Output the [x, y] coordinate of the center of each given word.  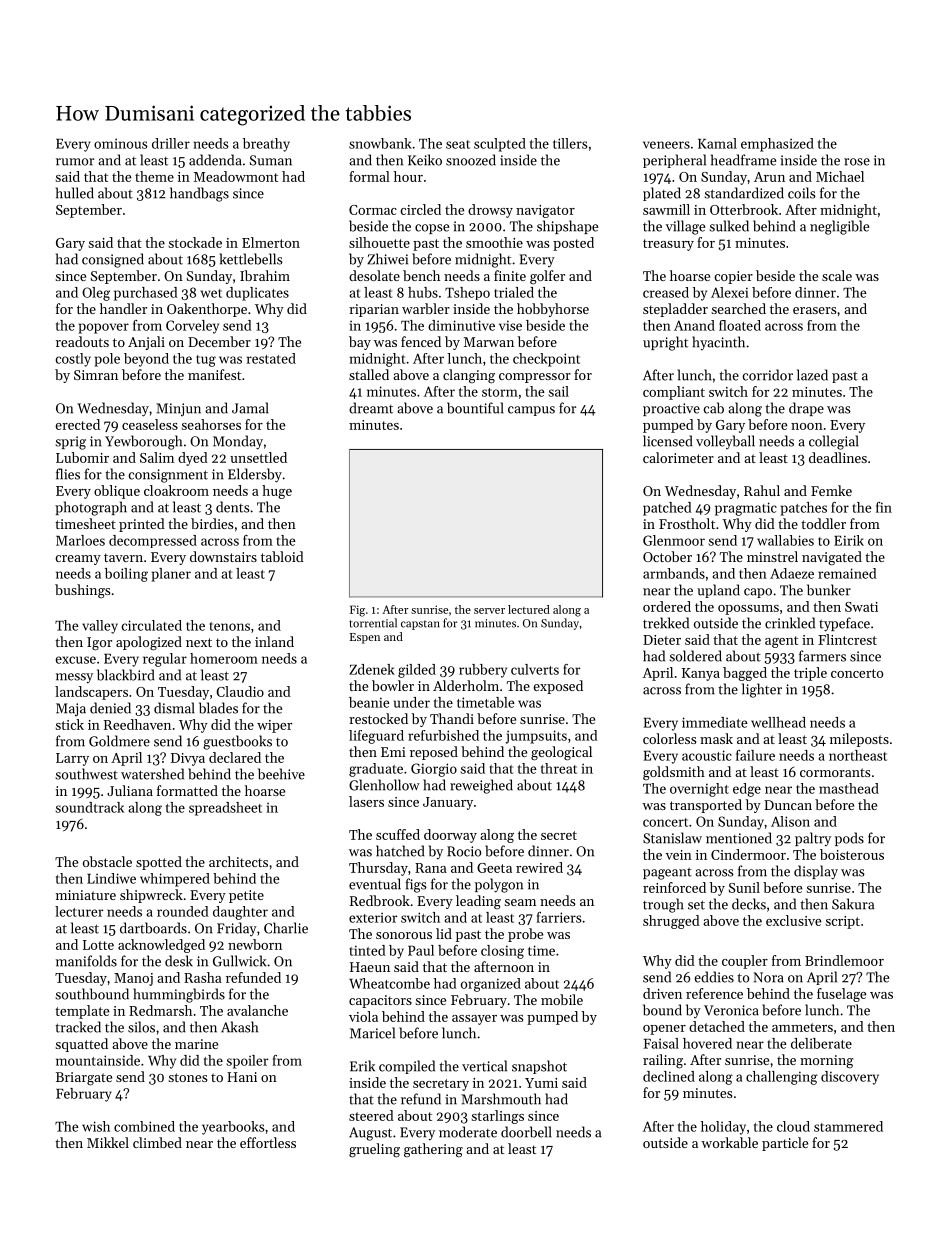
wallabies [785, 540]
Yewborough [143, 442]
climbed [157, 1142]
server [489, 611]
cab [714, 408]
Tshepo [467, 293]
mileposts [859, 740]
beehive [281, 774]
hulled [75, 193]
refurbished [443, 735]
